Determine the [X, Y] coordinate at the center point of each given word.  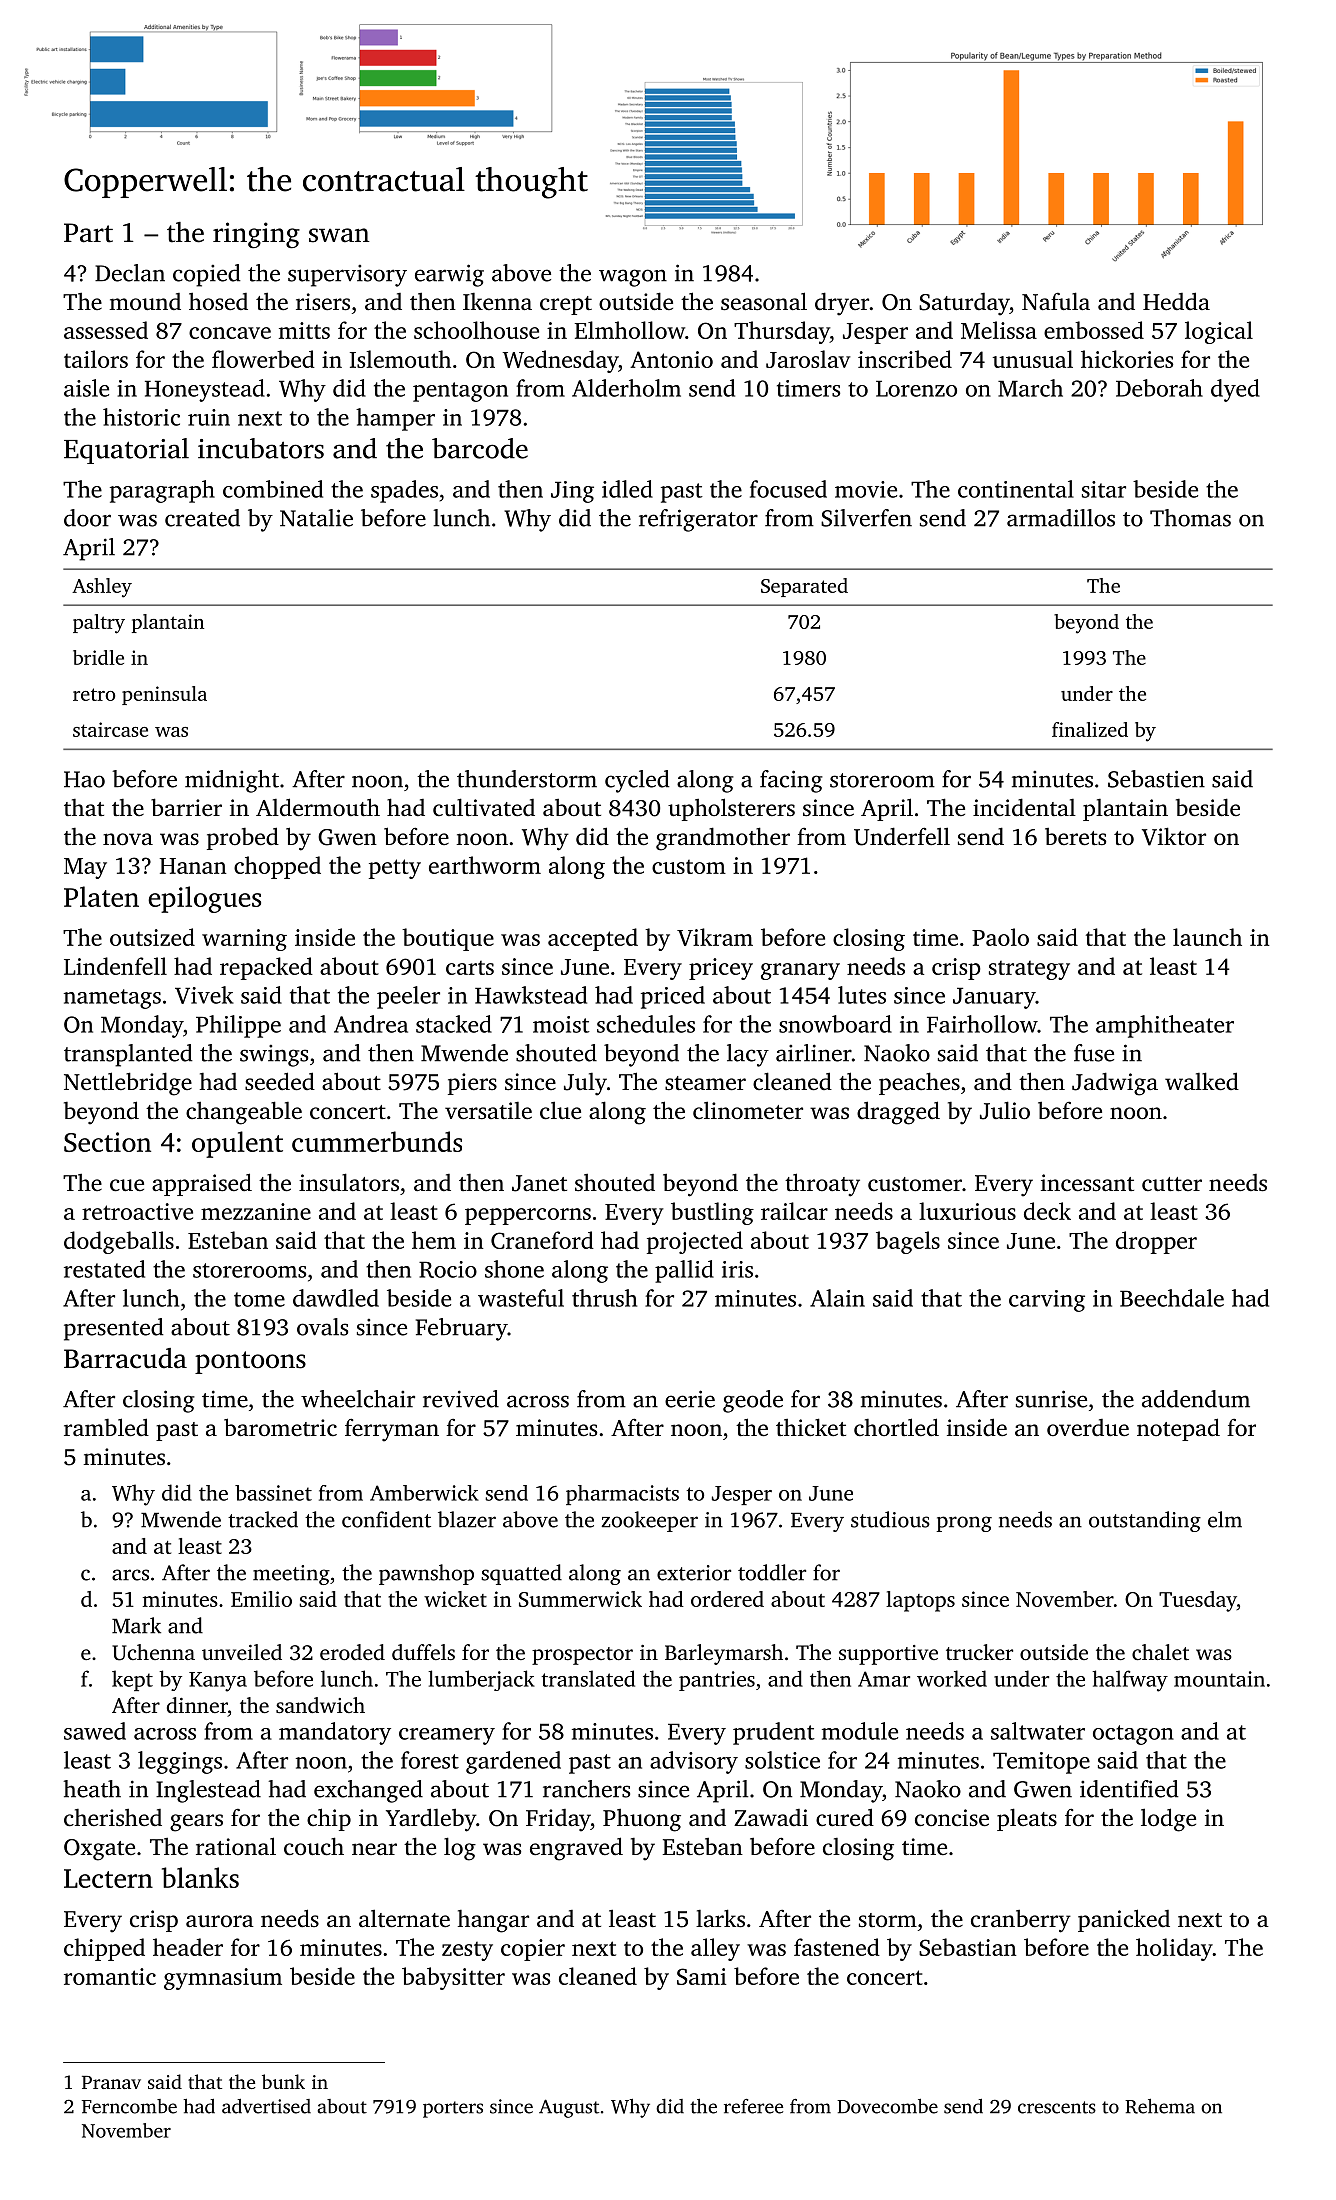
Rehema [1160, 2106]
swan [339, 235]
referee [753, 2106]
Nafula [1056, 301]
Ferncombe [129, 2106]
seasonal [764, 301]
